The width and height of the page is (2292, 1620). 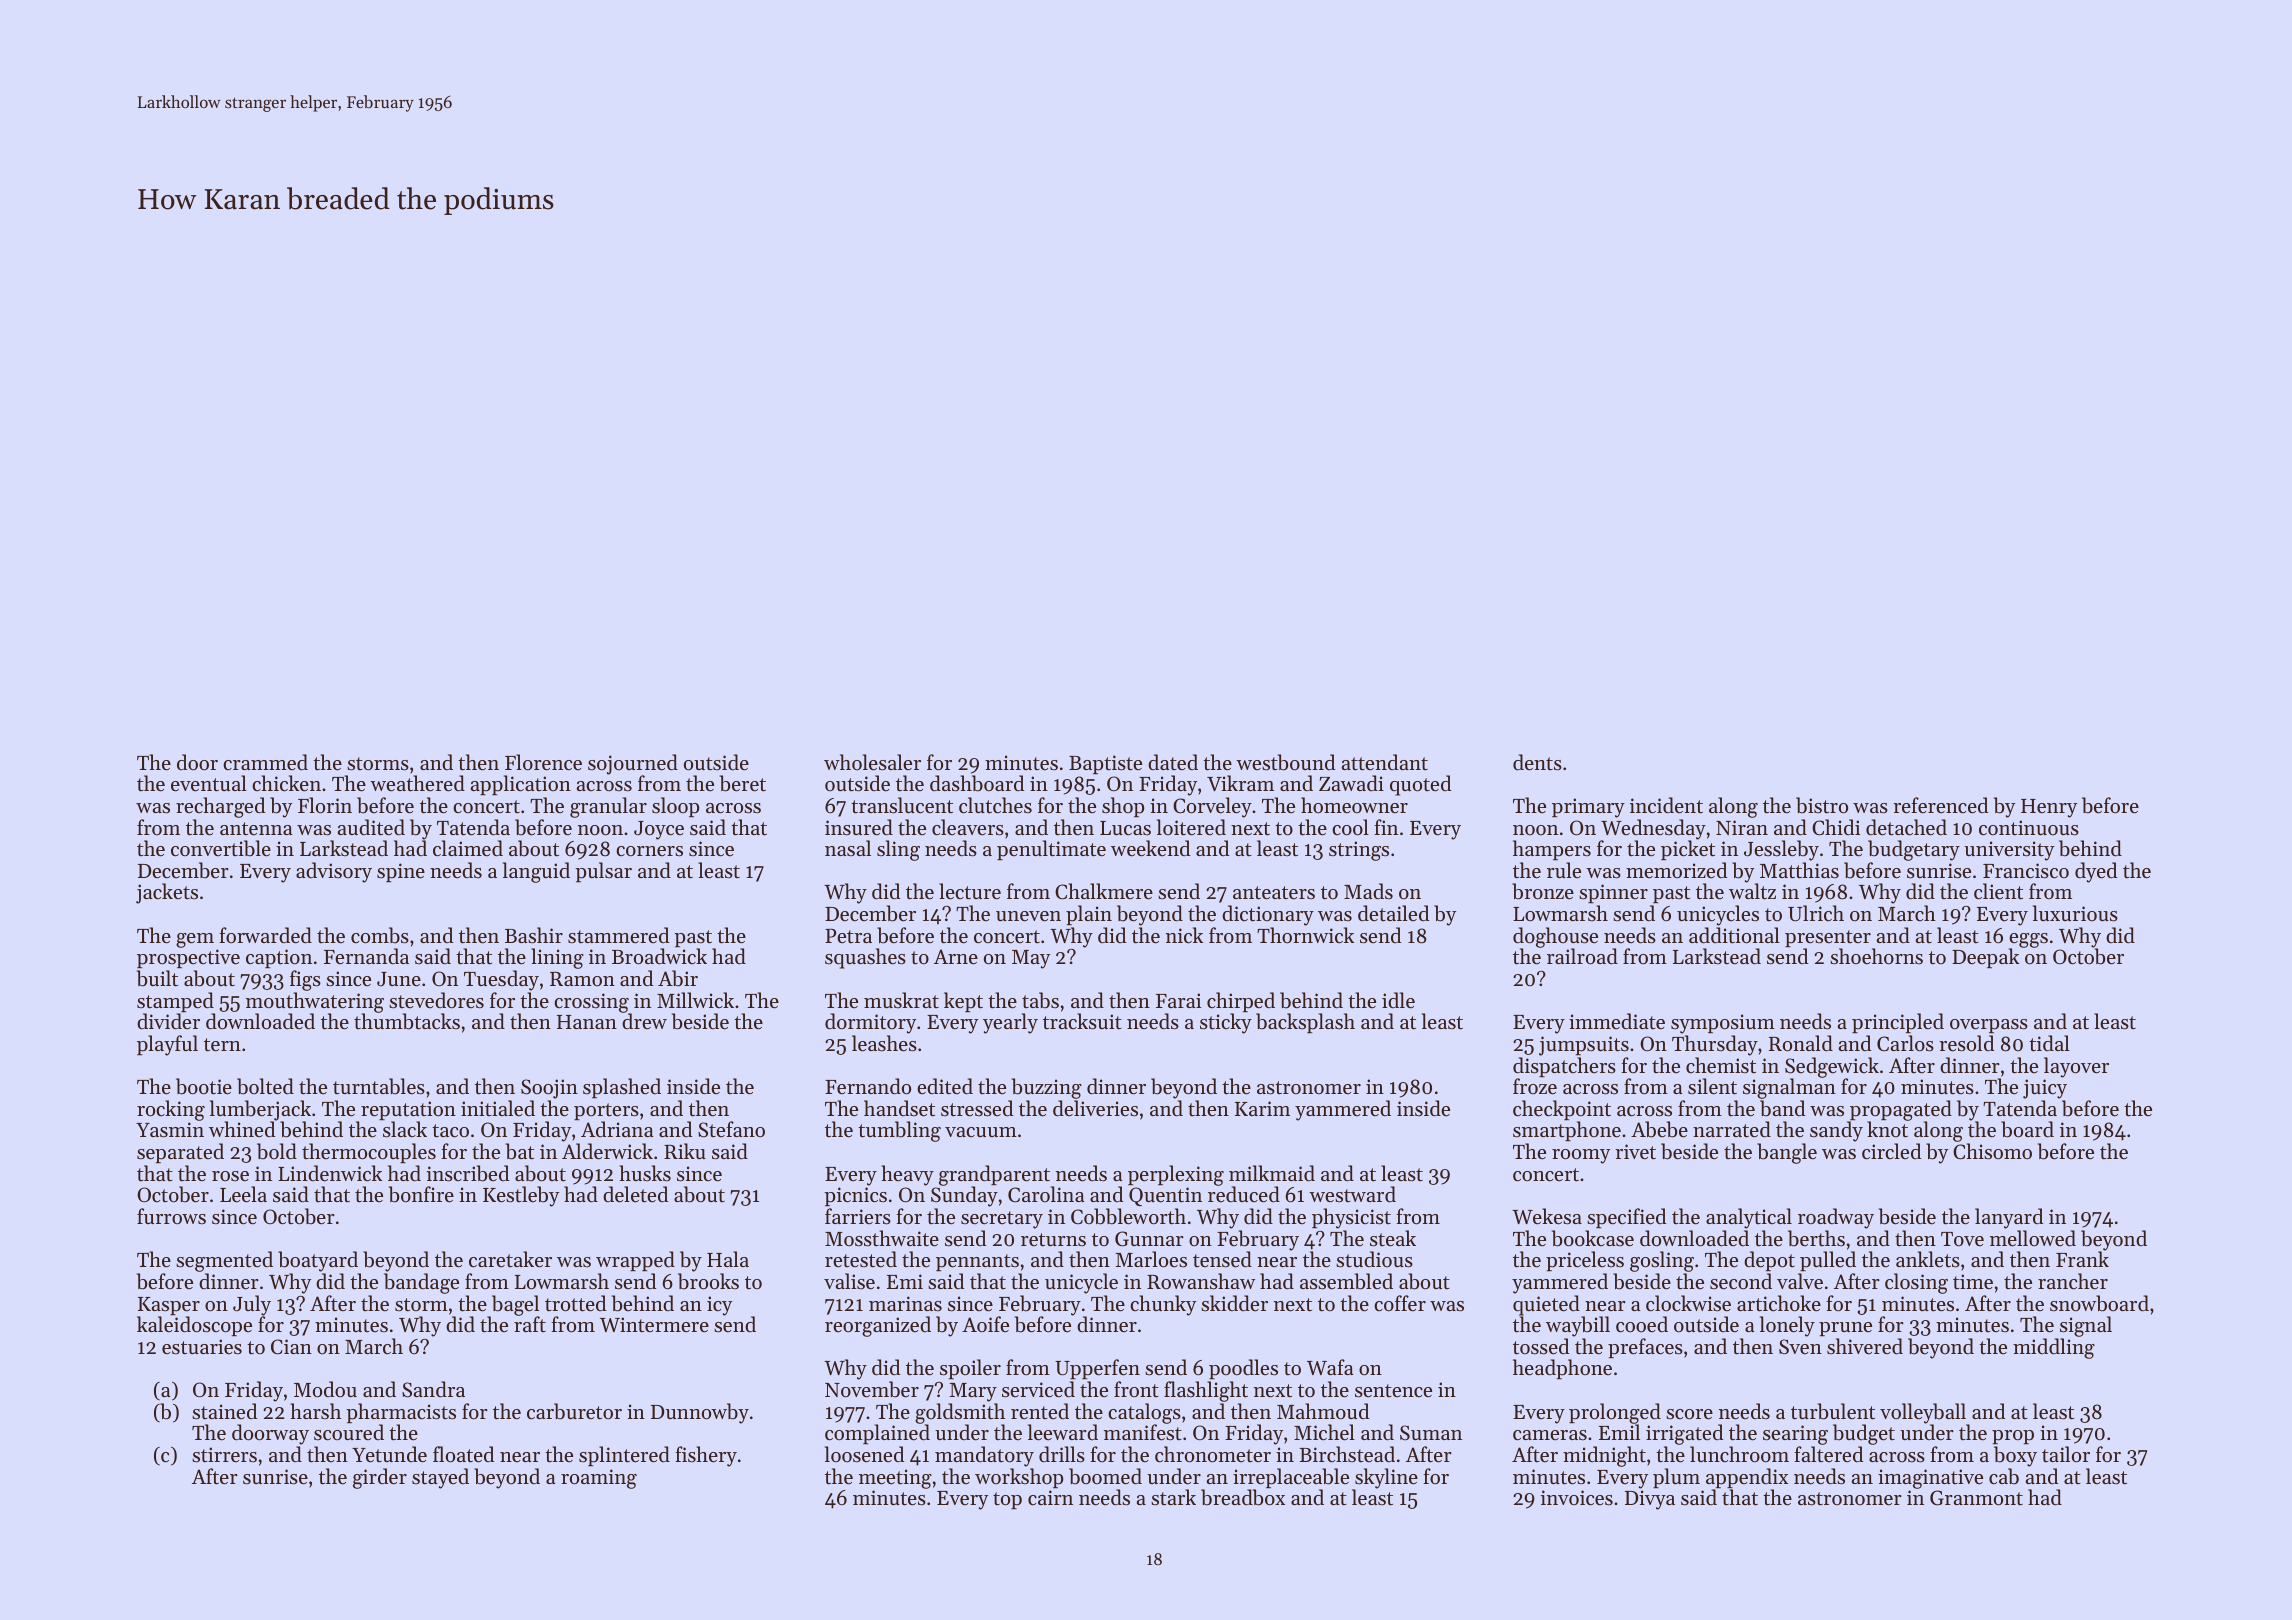 What do you see at coordinates (1173, 762) in the page?
I see `dated` at bounding box center [1173, 762].
